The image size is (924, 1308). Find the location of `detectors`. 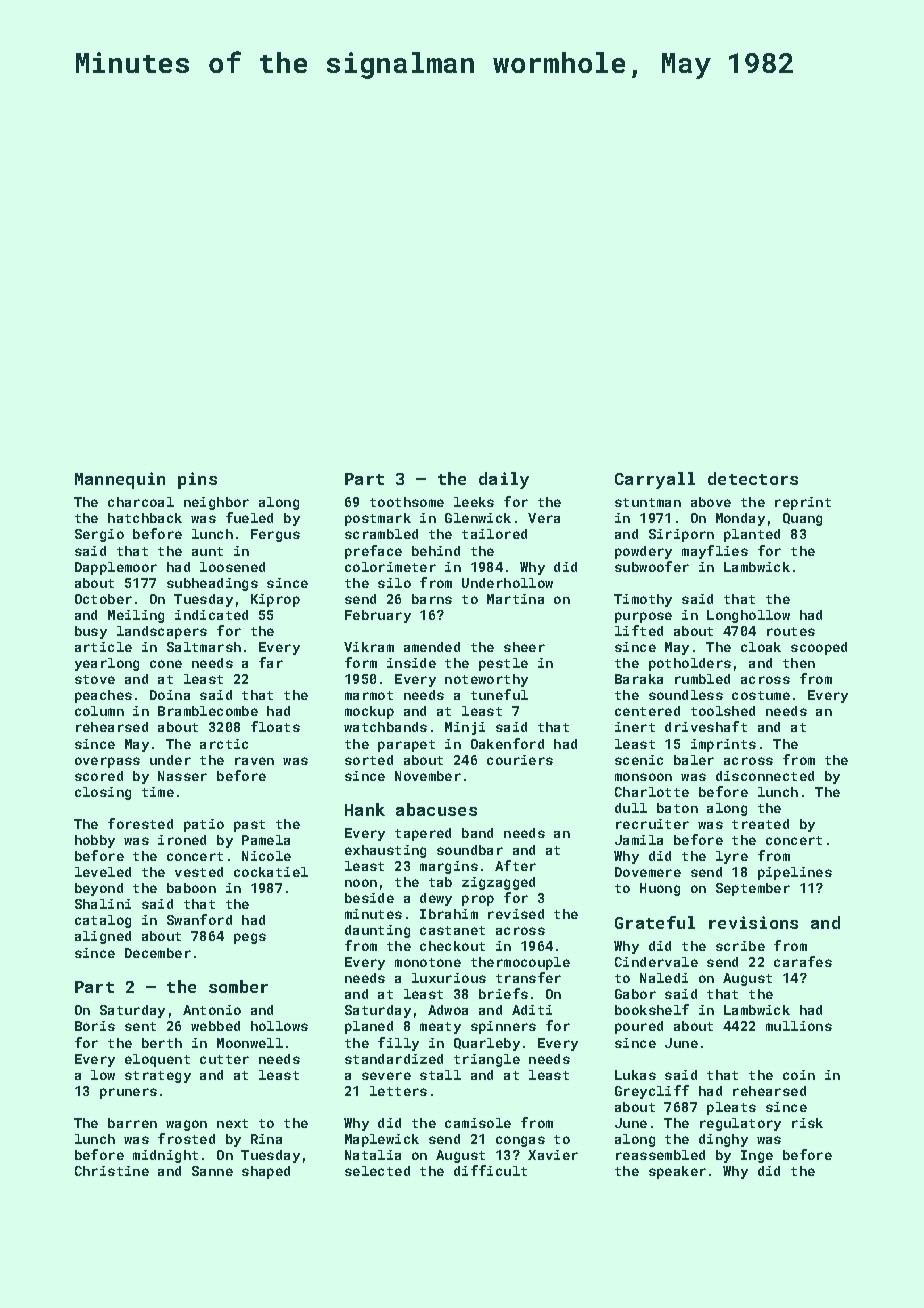

detectors is located at coordinates (753, 478).
